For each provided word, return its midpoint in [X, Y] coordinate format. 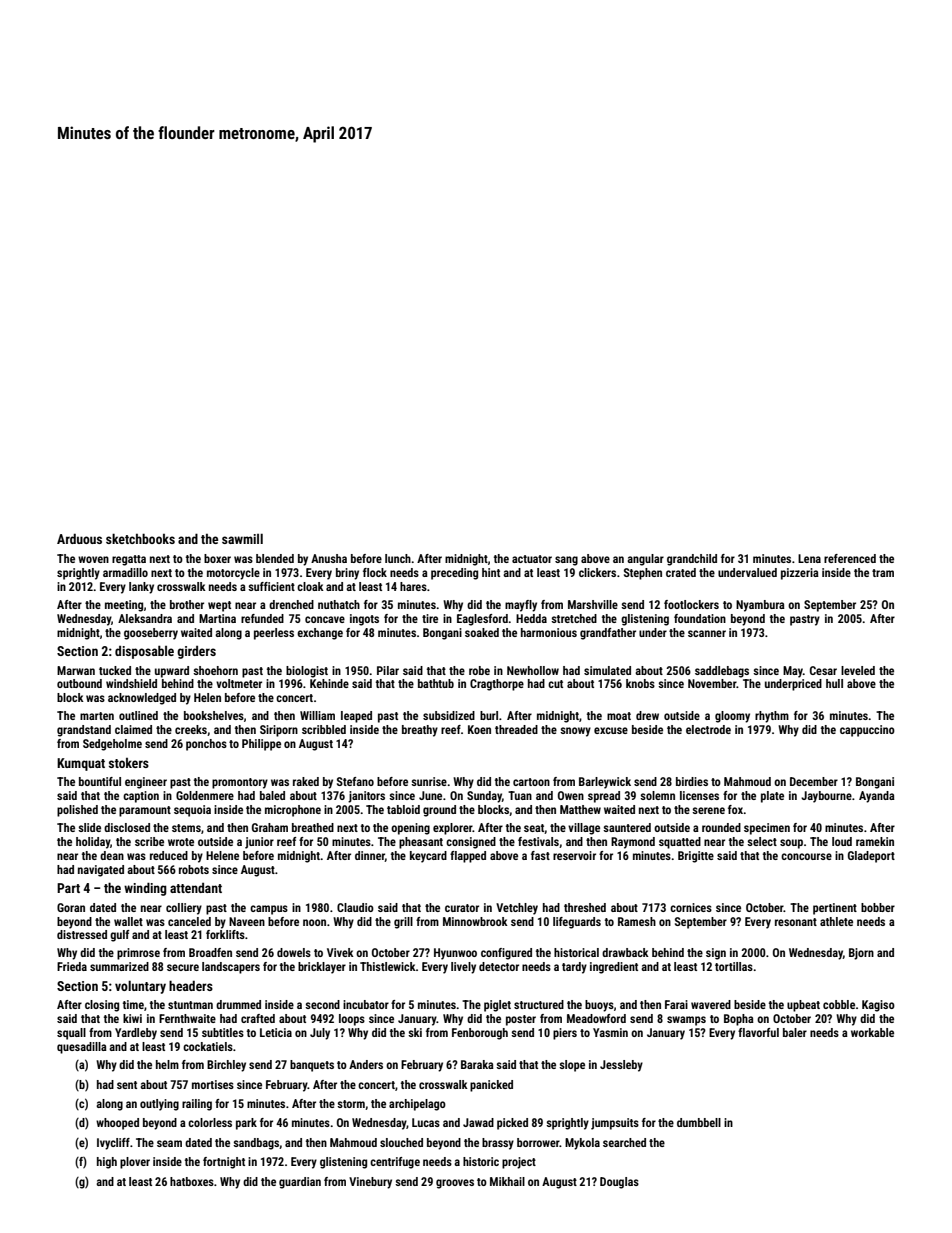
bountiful [100, 781]
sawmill [242, 538]
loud [842, 841]
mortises [213, 1084]
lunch [398, 558]
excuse [611, 730]
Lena [809, 558]
